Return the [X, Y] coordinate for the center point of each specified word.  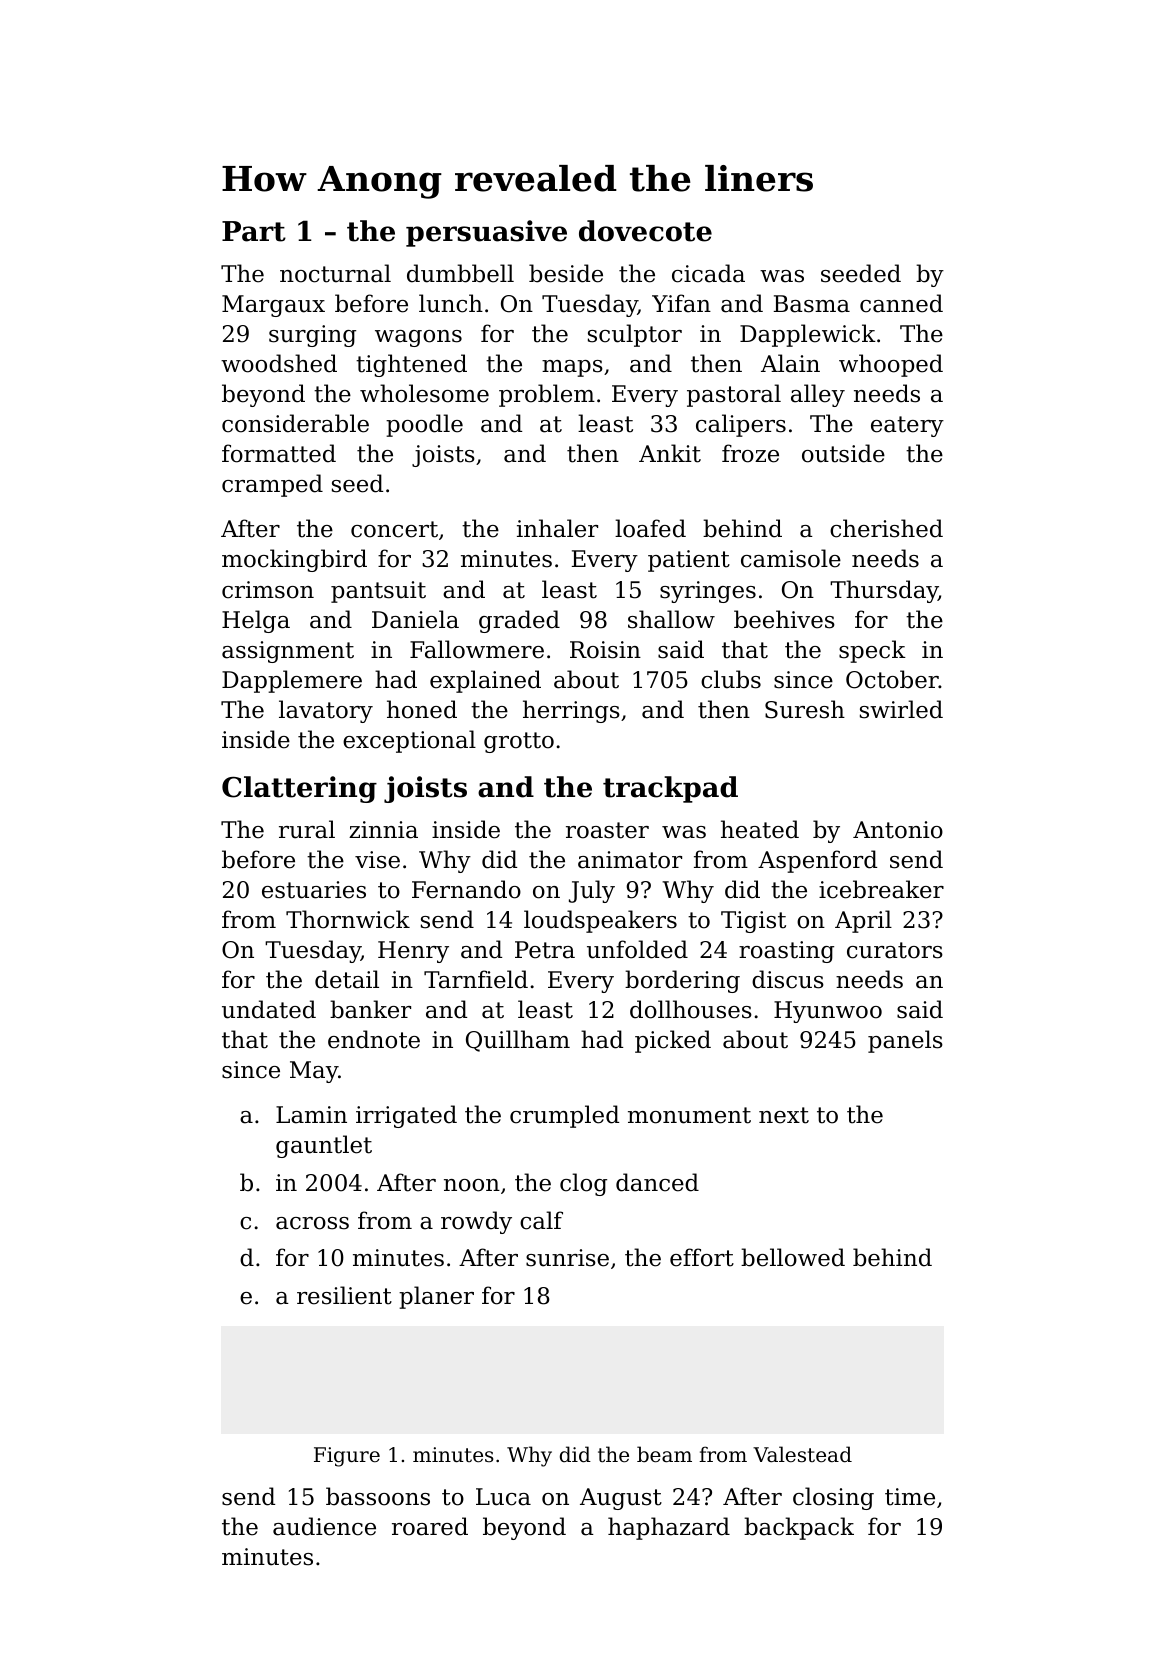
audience [324, 1526]
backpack [799, 1528]
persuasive [486, 233]
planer [436, 1297]
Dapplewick [808, 335]
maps [572, 368]
